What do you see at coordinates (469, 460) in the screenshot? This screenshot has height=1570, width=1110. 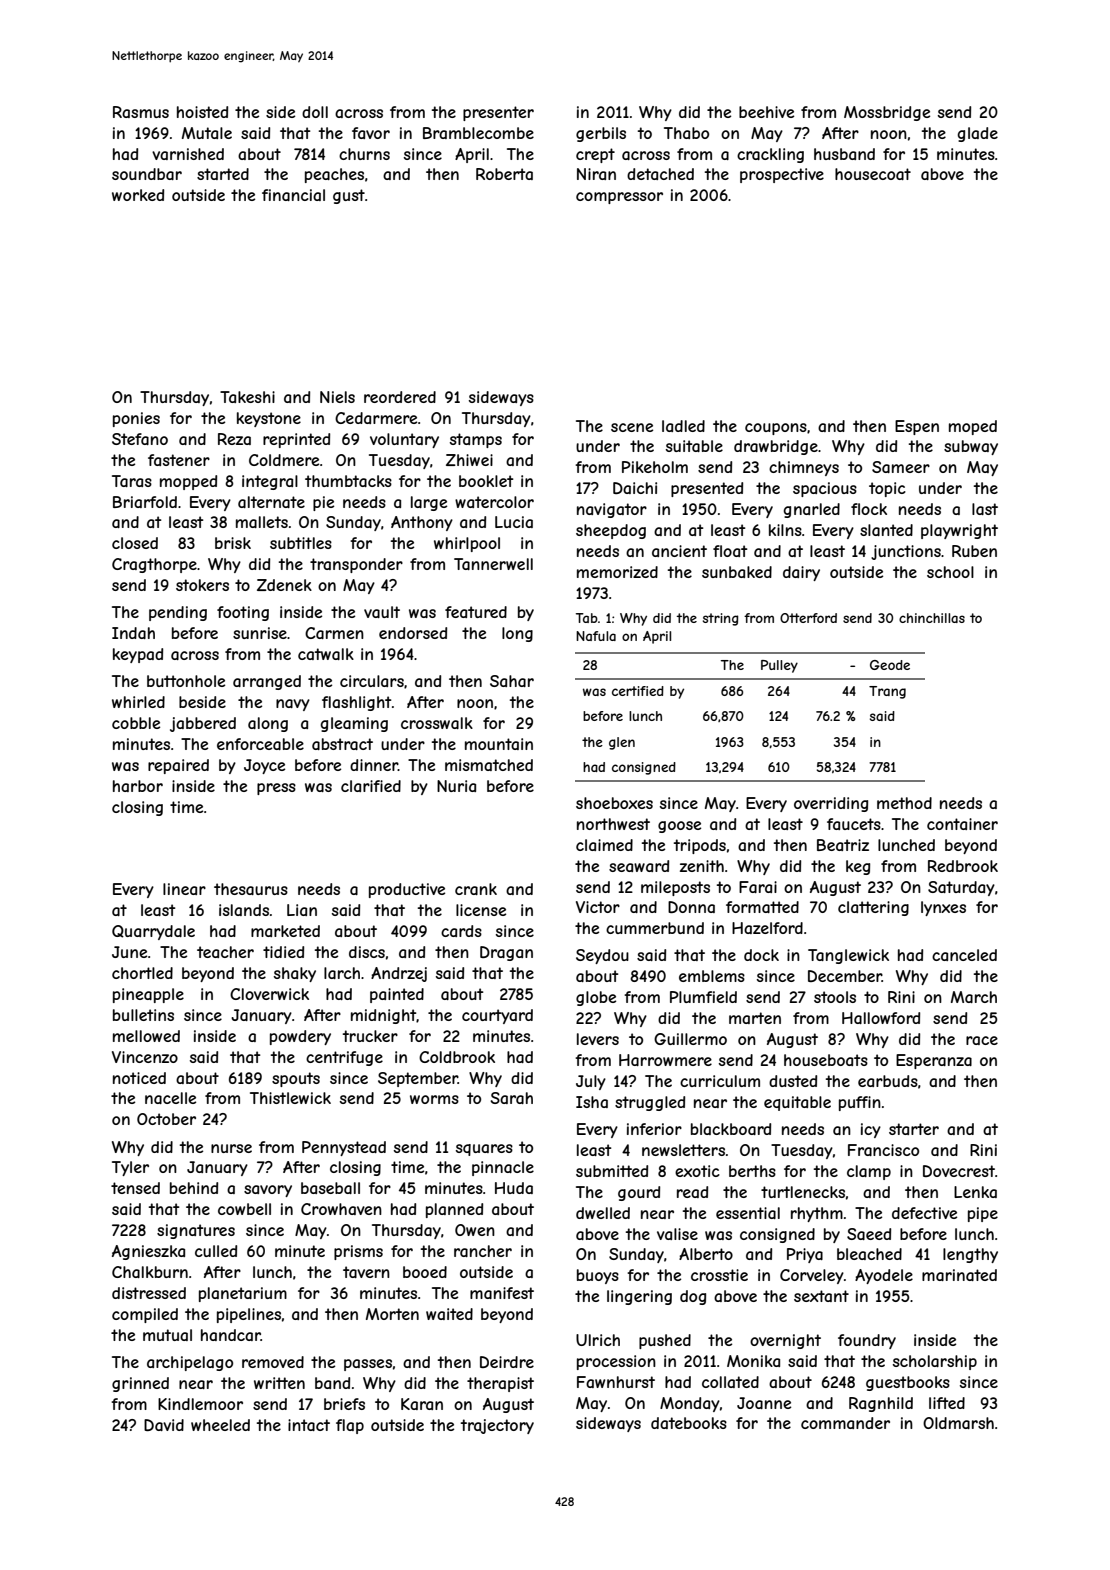 I see `Zhiwei` at bounding box center [469, 460].
